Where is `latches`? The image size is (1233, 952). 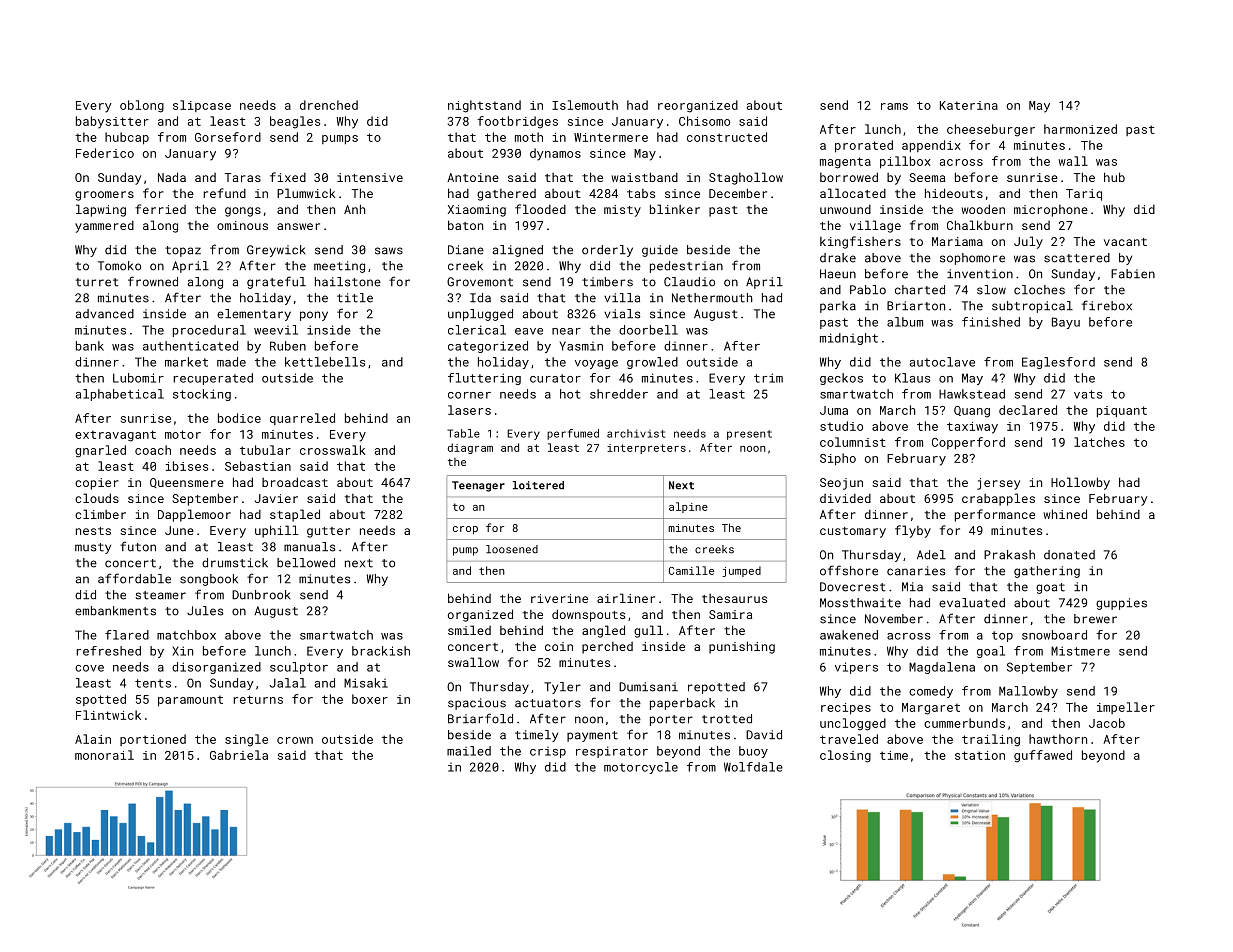
latches is located at coordinates (1099, 442).
